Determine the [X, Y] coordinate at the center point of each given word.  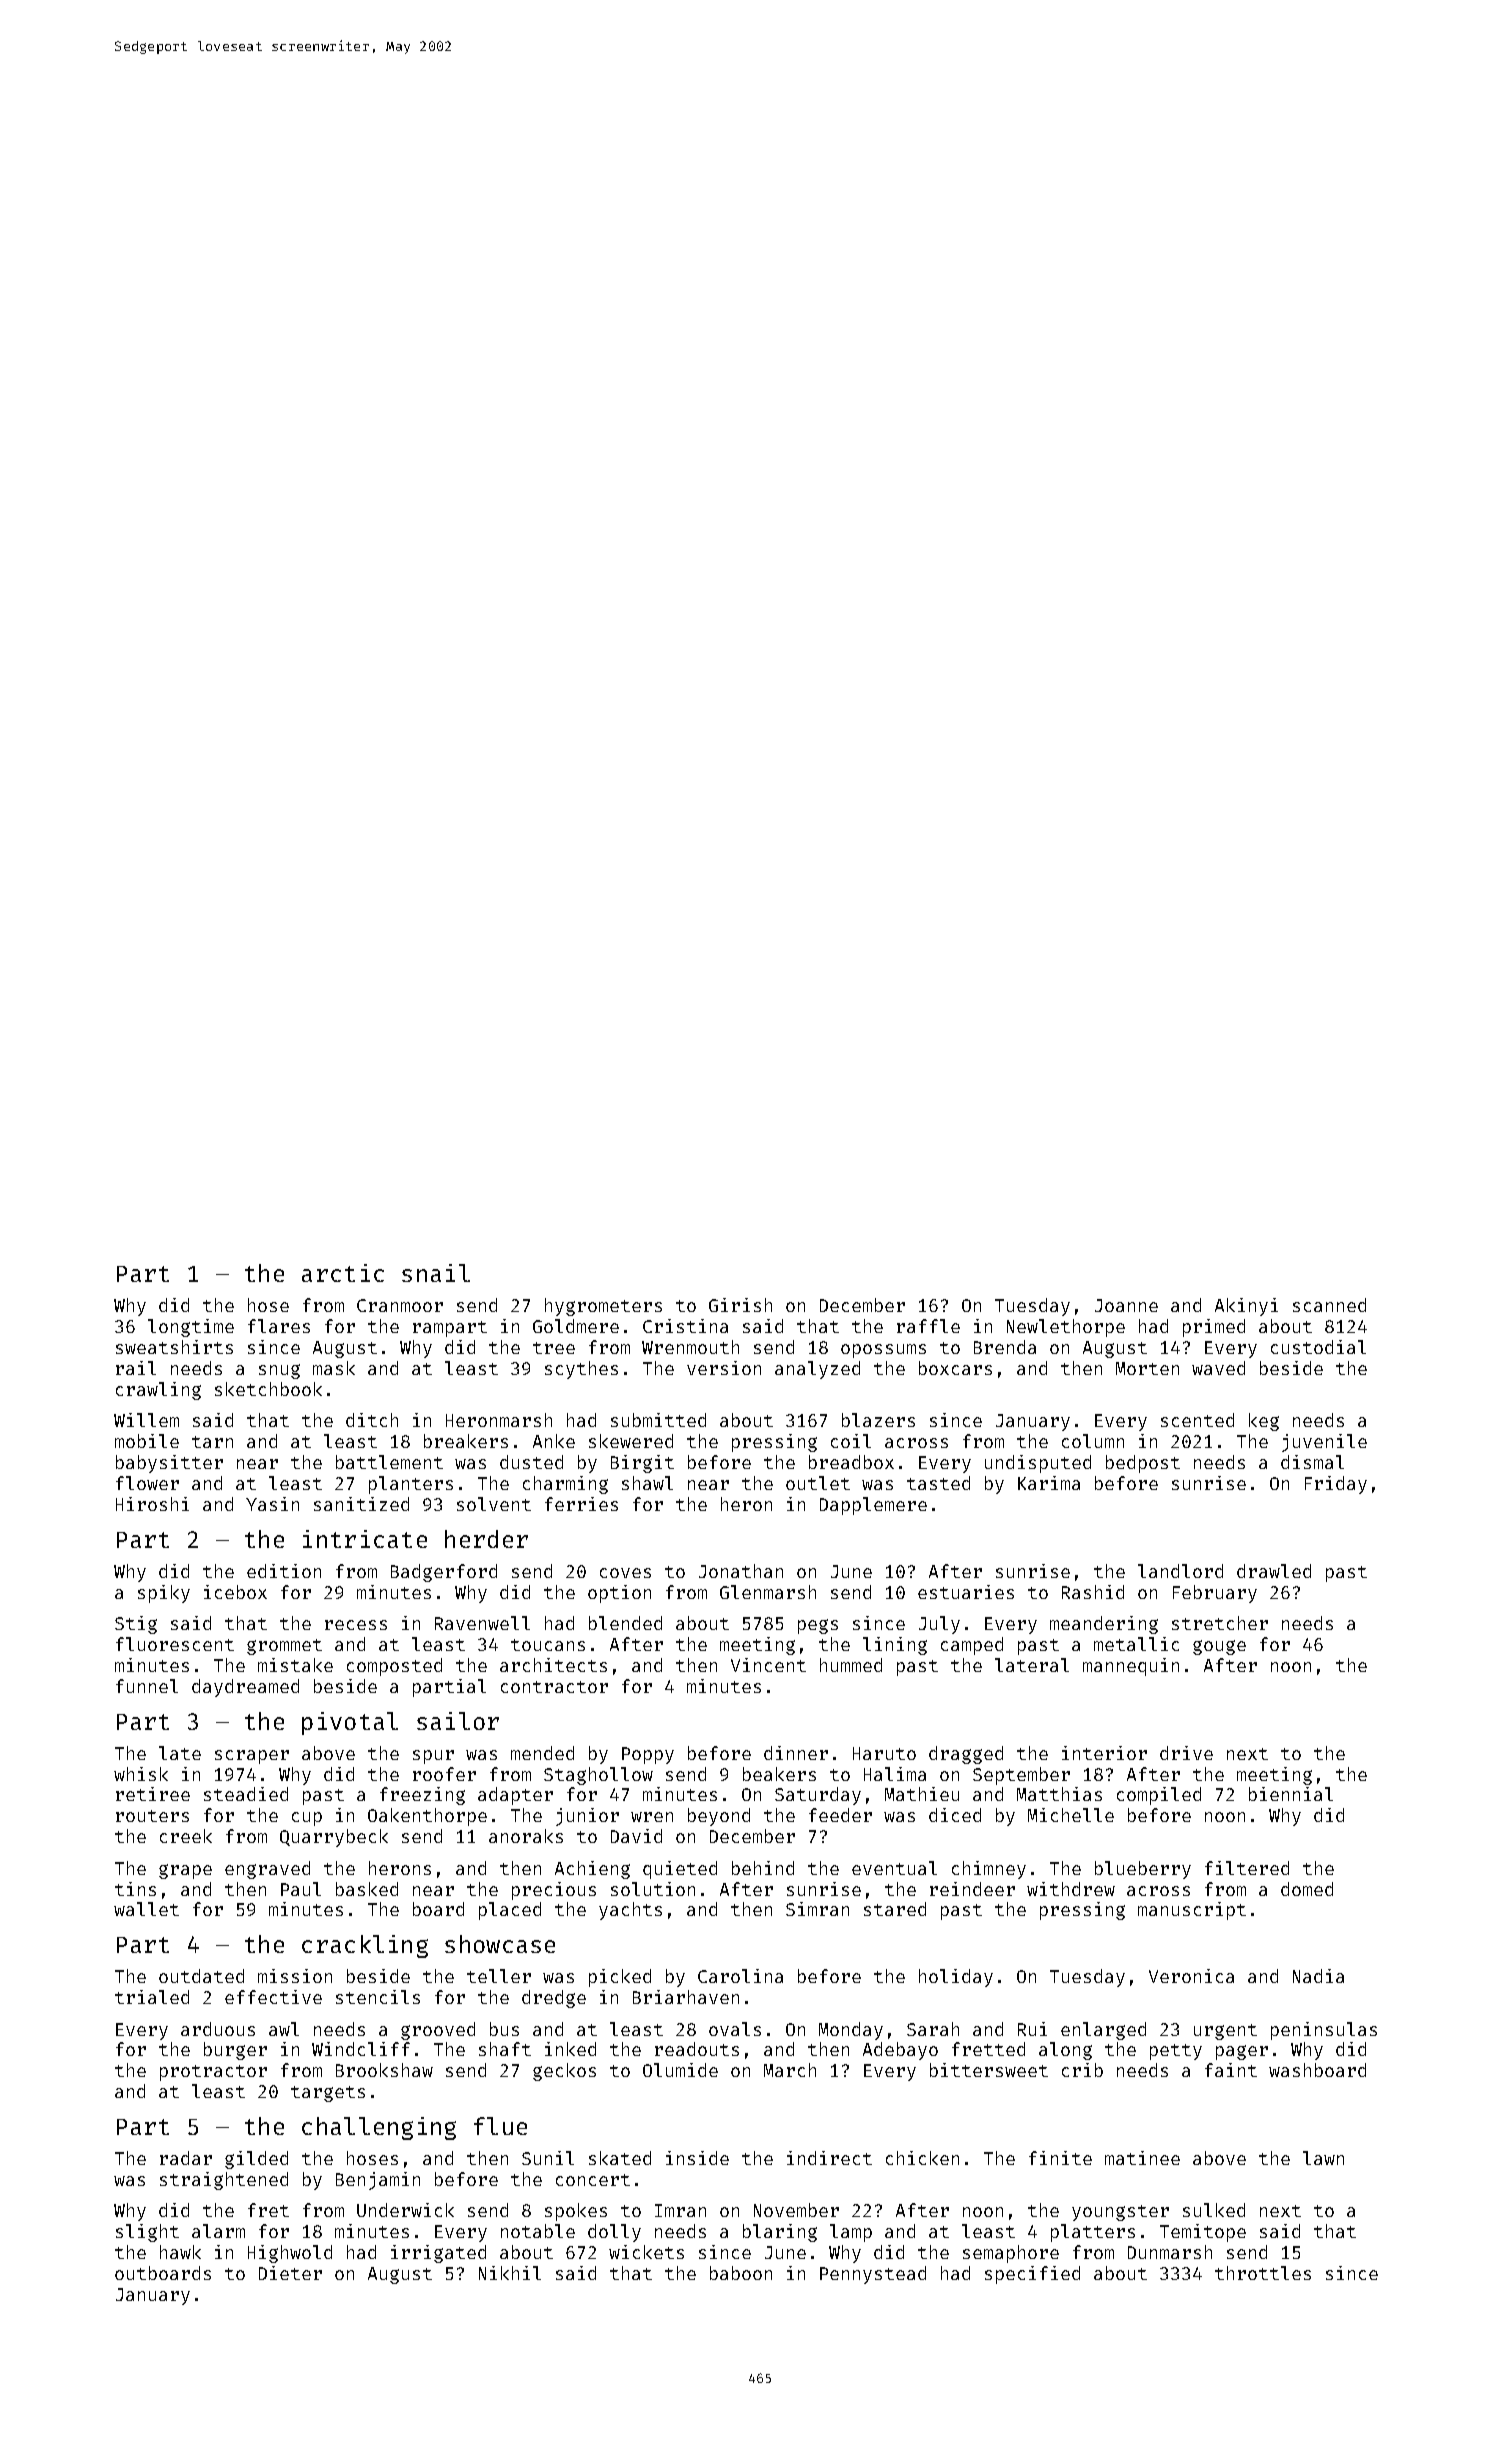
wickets [646, 2252]
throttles [1263, 2273]
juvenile [1324, 1443]
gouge [1219, 1647]
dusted [531, 1462]
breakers [466, 1441]
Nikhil [510, 2273]
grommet [284, 1647]
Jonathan [741, 1571]
